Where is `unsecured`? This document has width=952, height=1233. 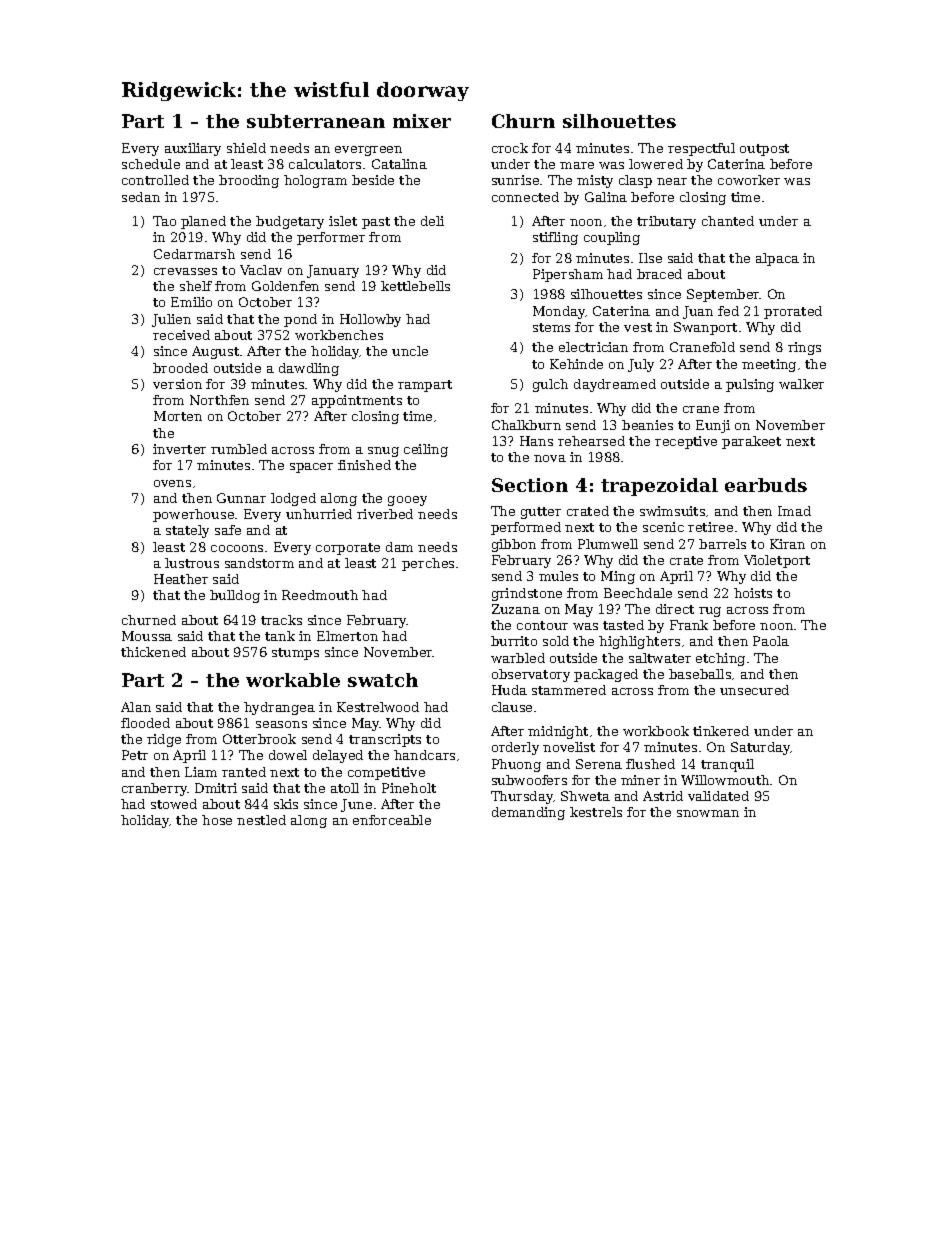
unsecured is located at coordinates (754, 690).
